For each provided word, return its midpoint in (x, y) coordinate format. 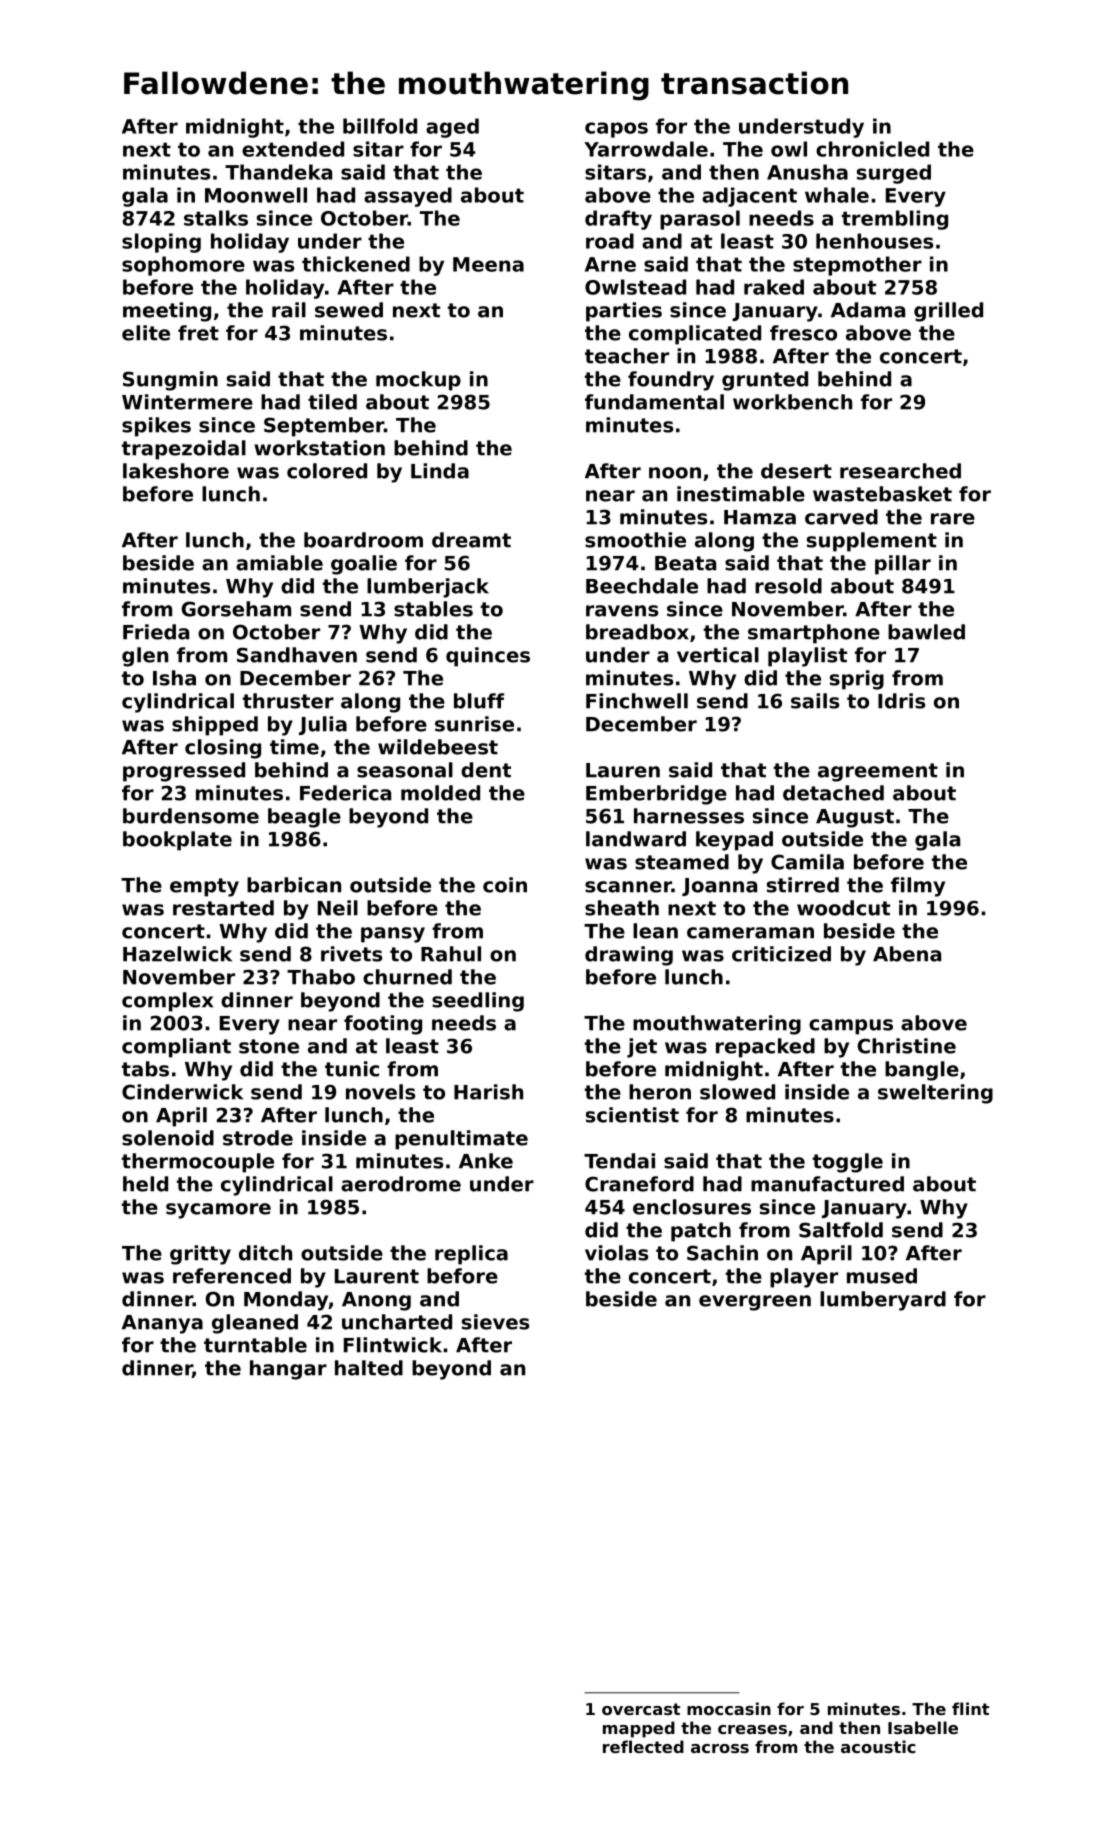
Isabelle (923, 1727)
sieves (495, 1322)
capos (616, 130)
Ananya (162, 1324)
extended (293, 149)
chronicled (872, 149)
